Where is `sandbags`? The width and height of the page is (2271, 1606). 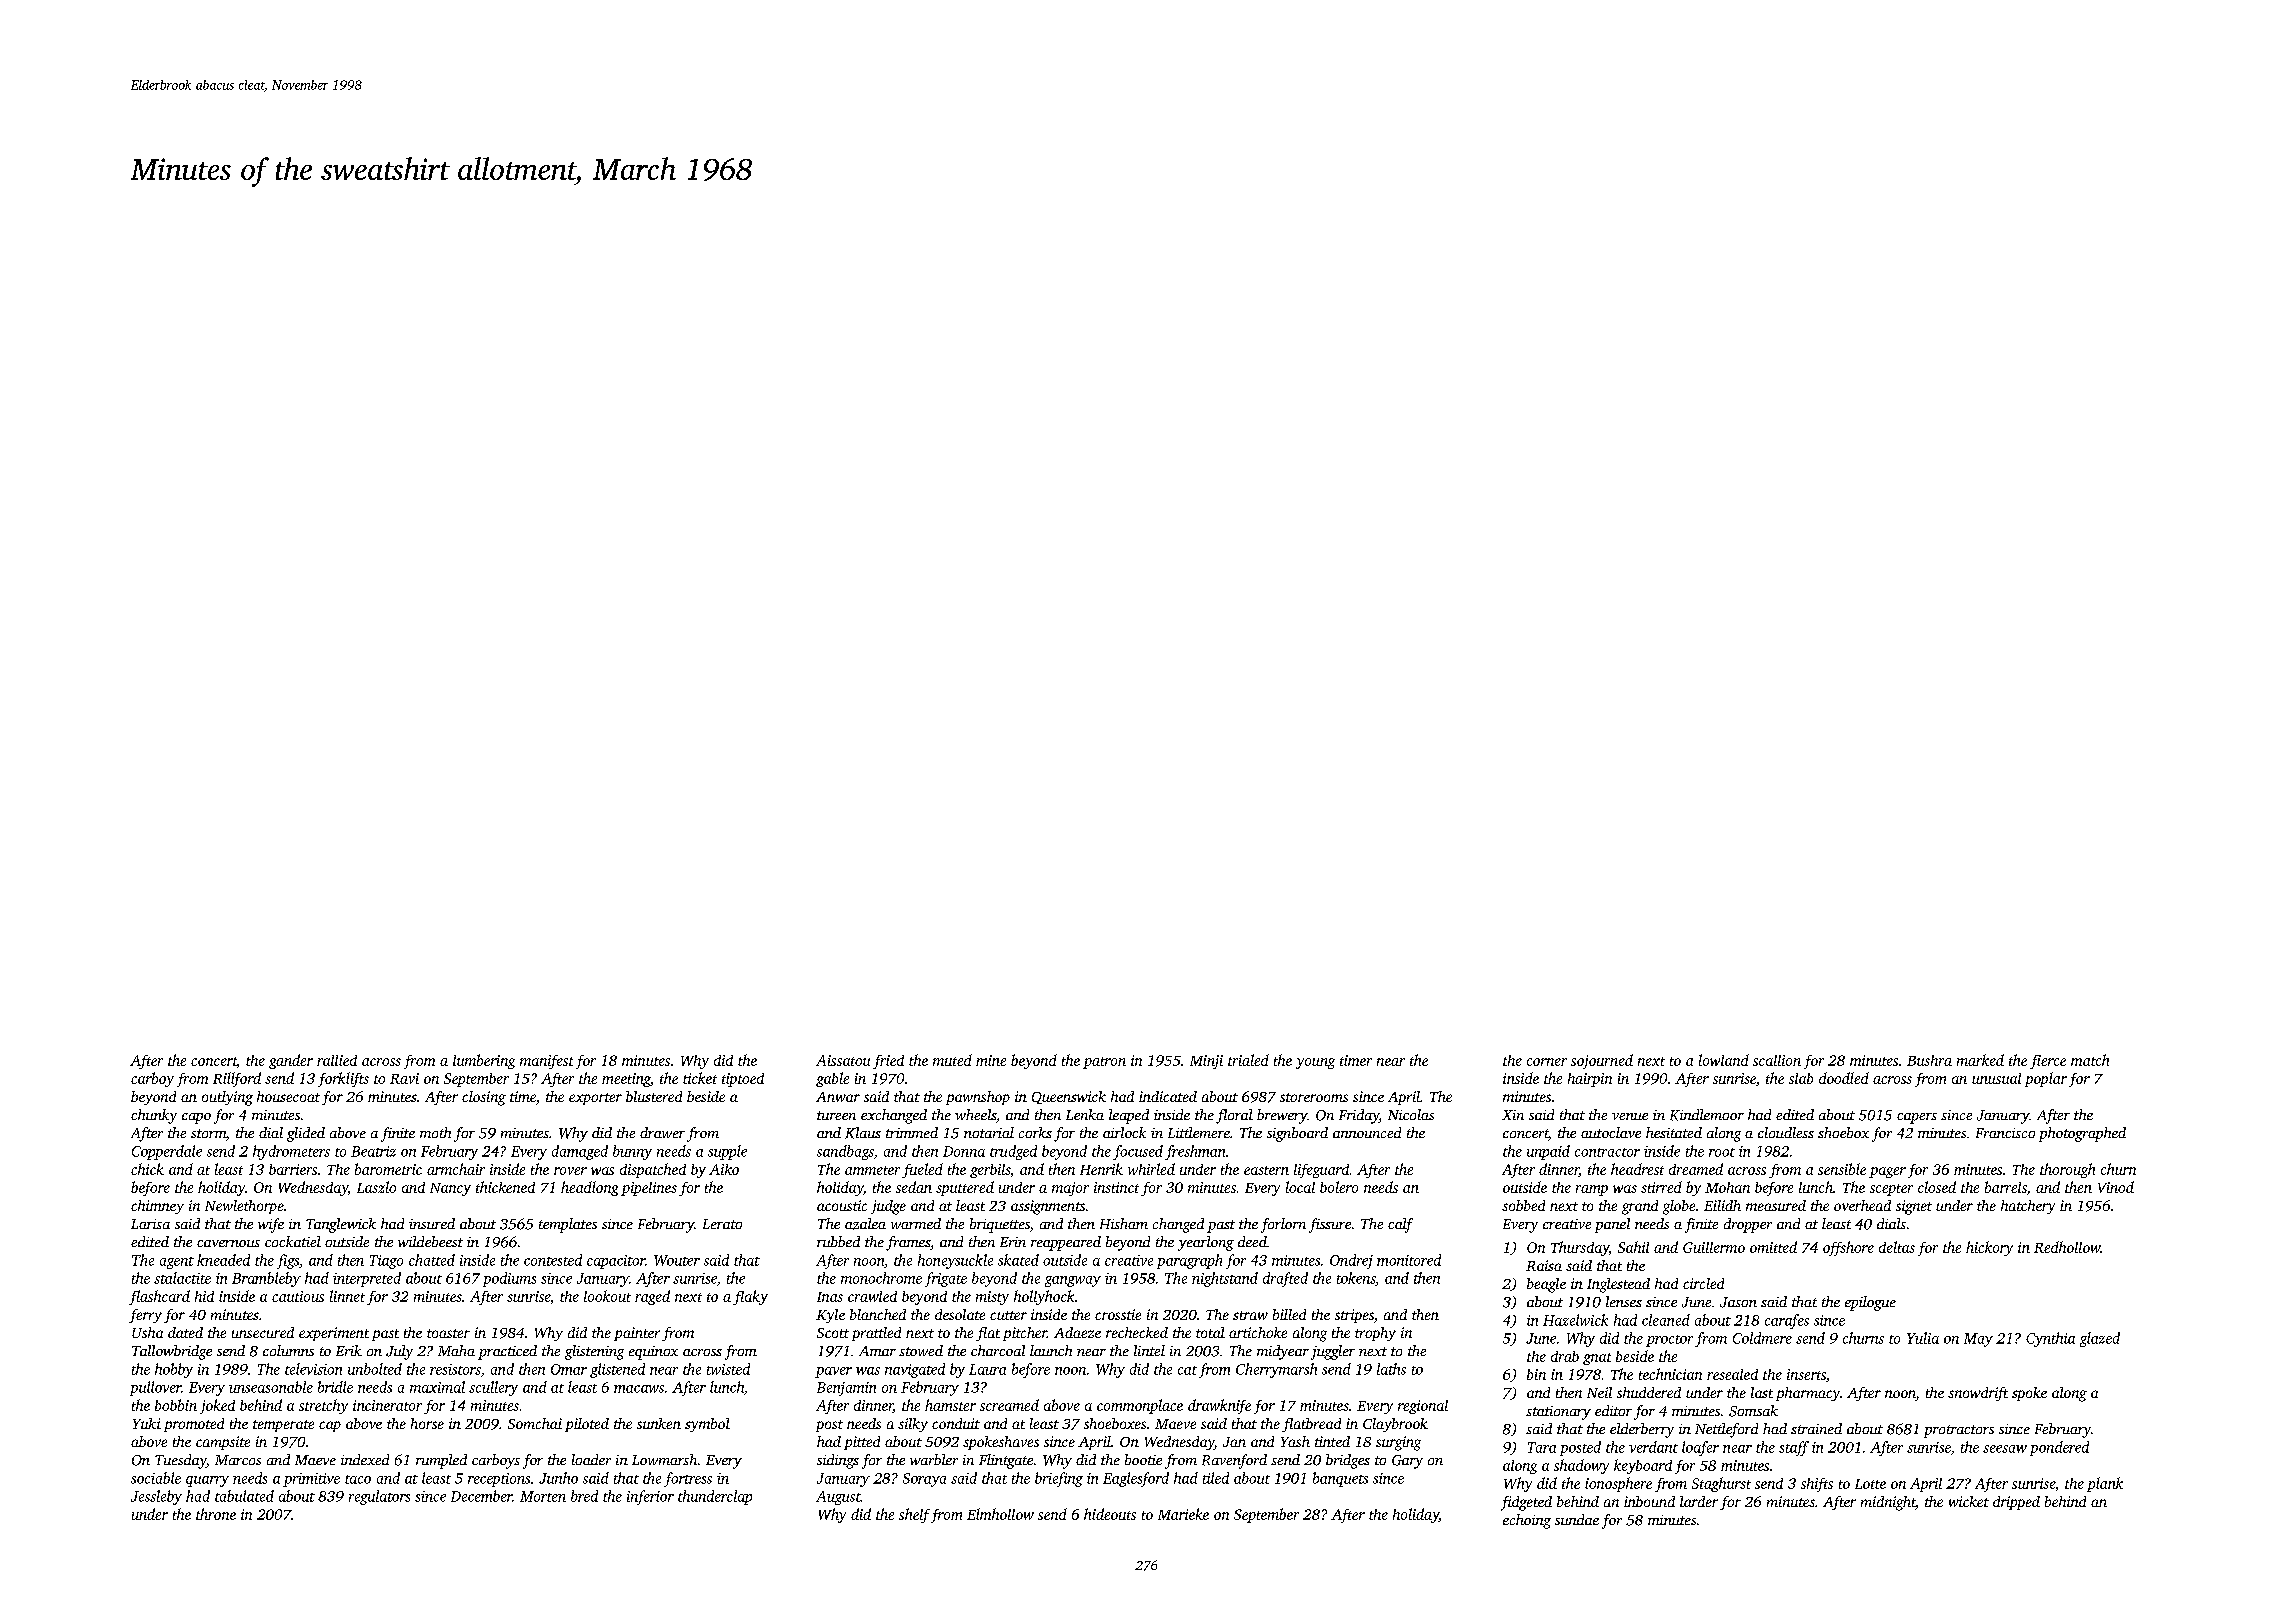
sandbags is located at coordinates (845, 1152).
